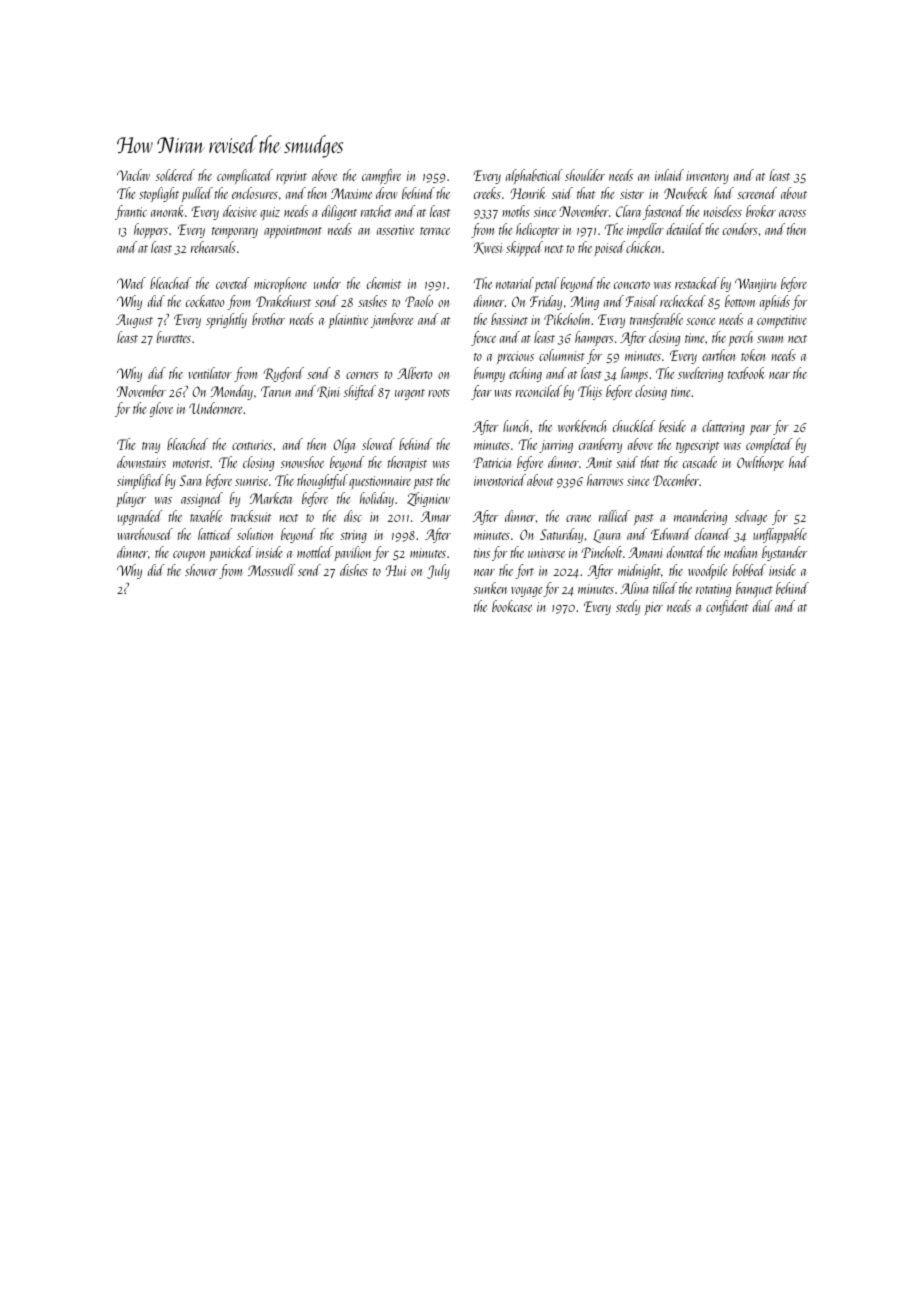 The width and height of the document is (924, 1314). What do you see at coordinates (512, 606) in the document?
I see `bookcase` at bounding box center [512, 606].
